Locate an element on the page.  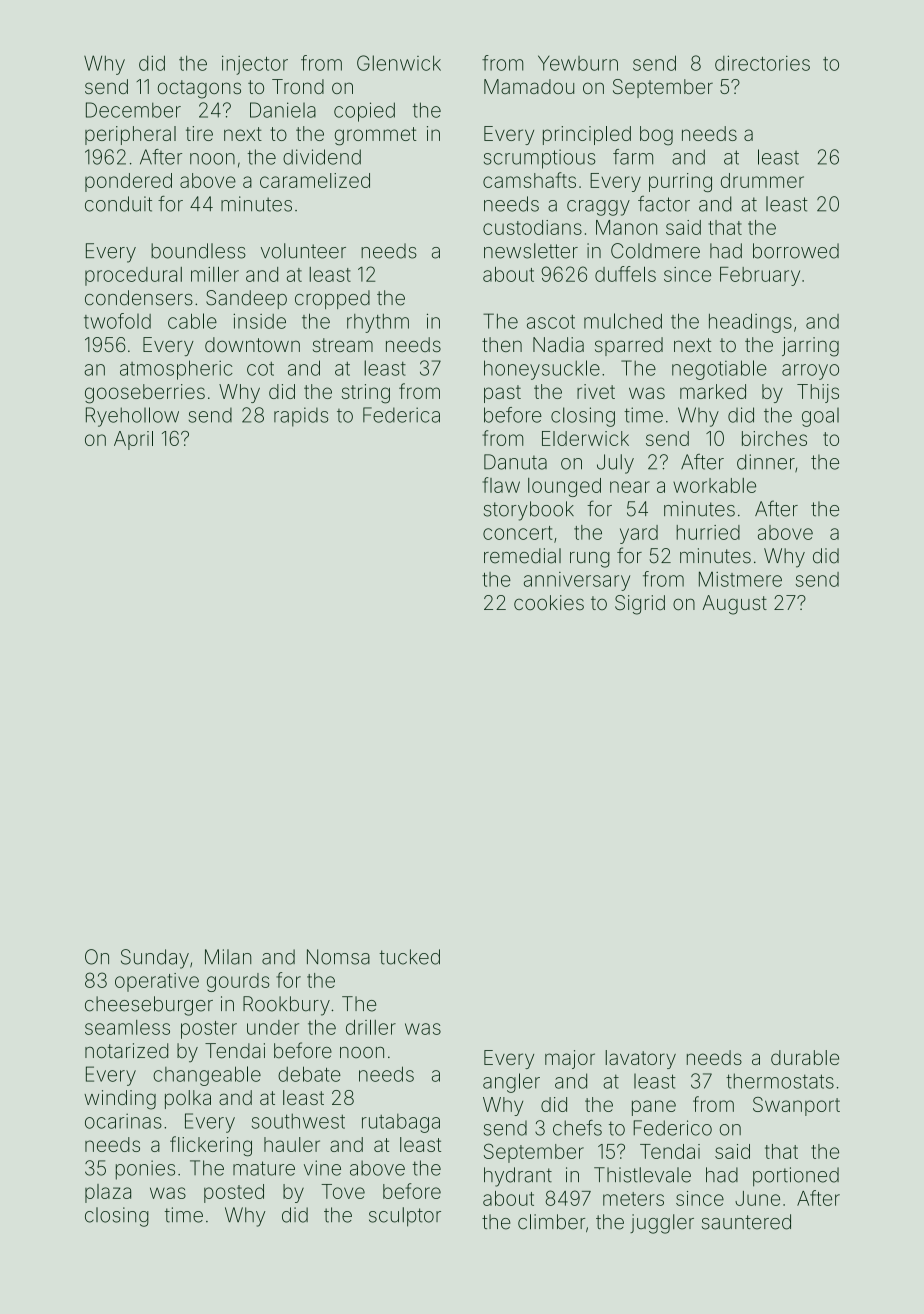
grommet is located at coordinates (375, 136).
